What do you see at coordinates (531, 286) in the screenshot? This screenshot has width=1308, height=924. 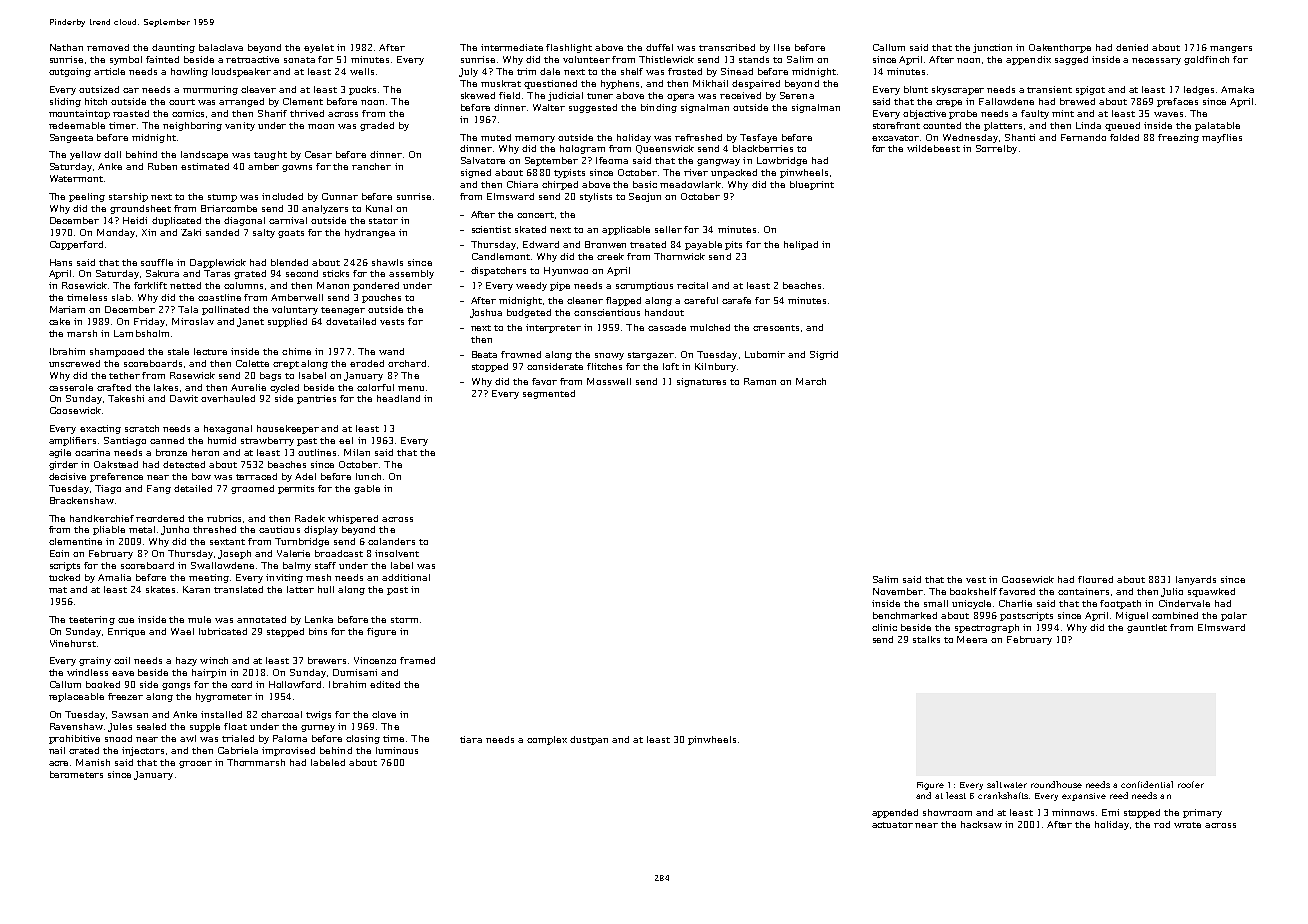 I see `weedy` at bounding box center [531, 286].
